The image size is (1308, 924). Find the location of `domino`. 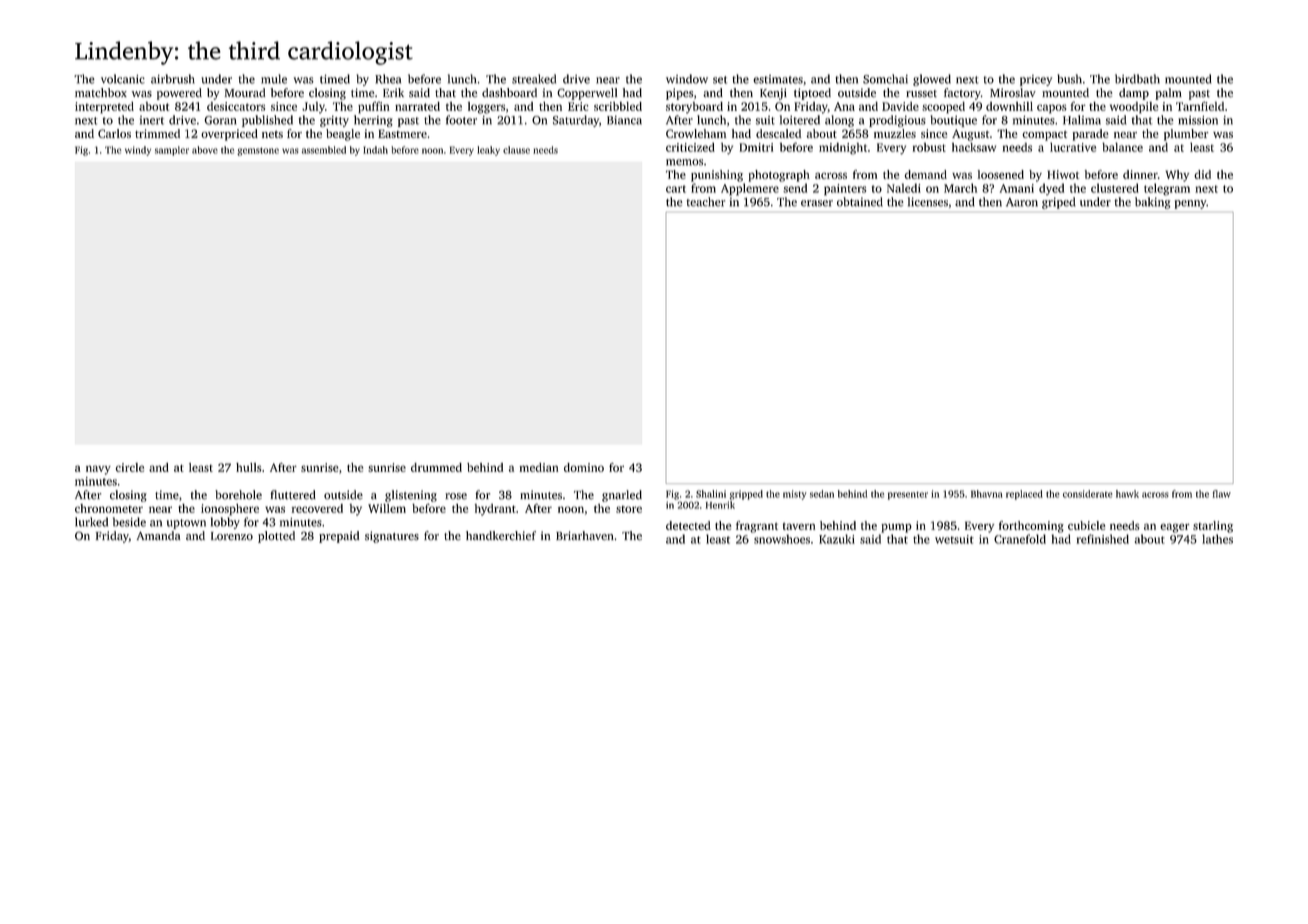

domino is located at coordinates (584, 467).
